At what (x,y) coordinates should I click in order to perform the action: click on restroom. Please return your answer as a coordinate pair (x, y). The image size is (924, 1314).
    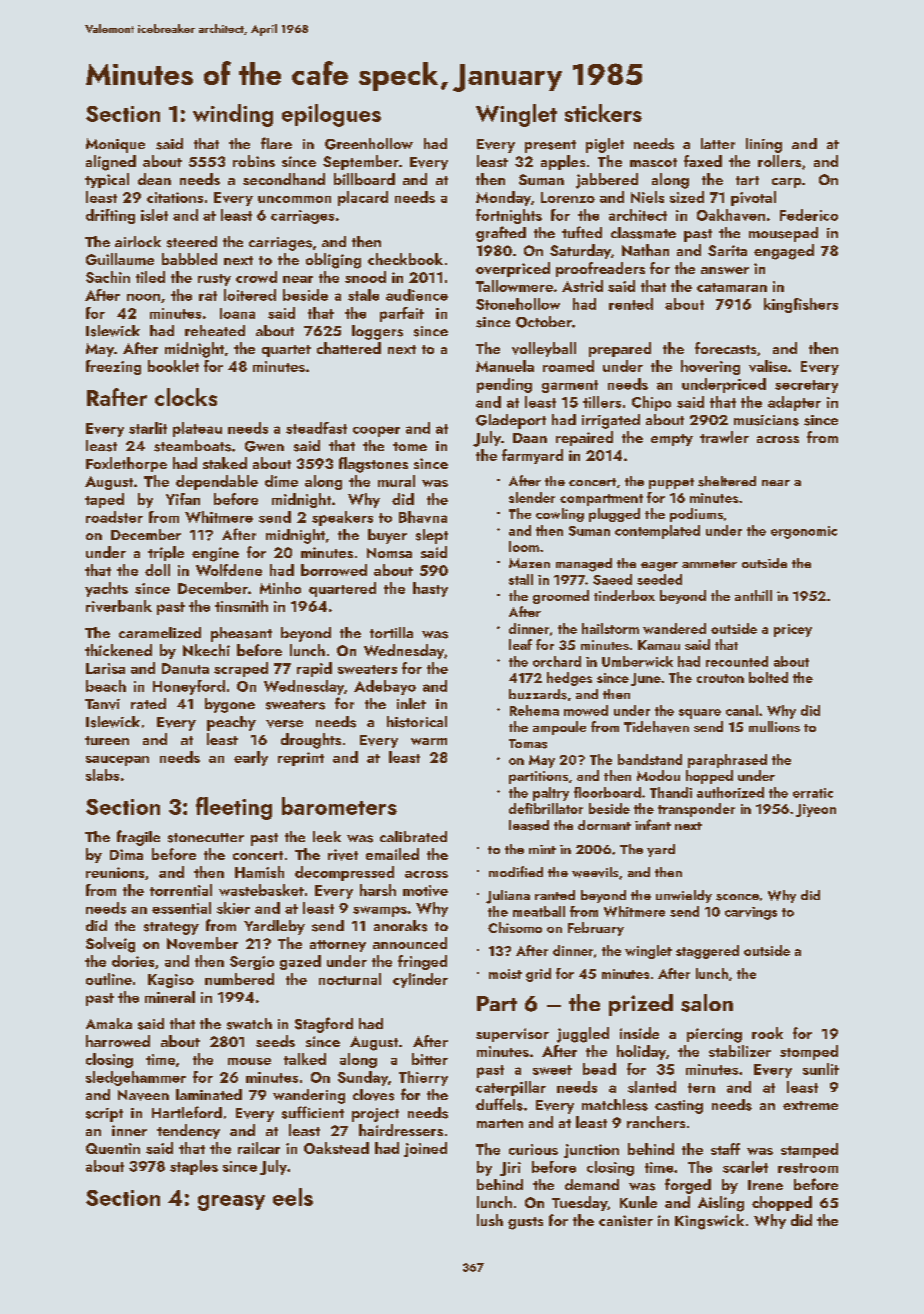
    Looking at the image, I should click on (808, 1168).
